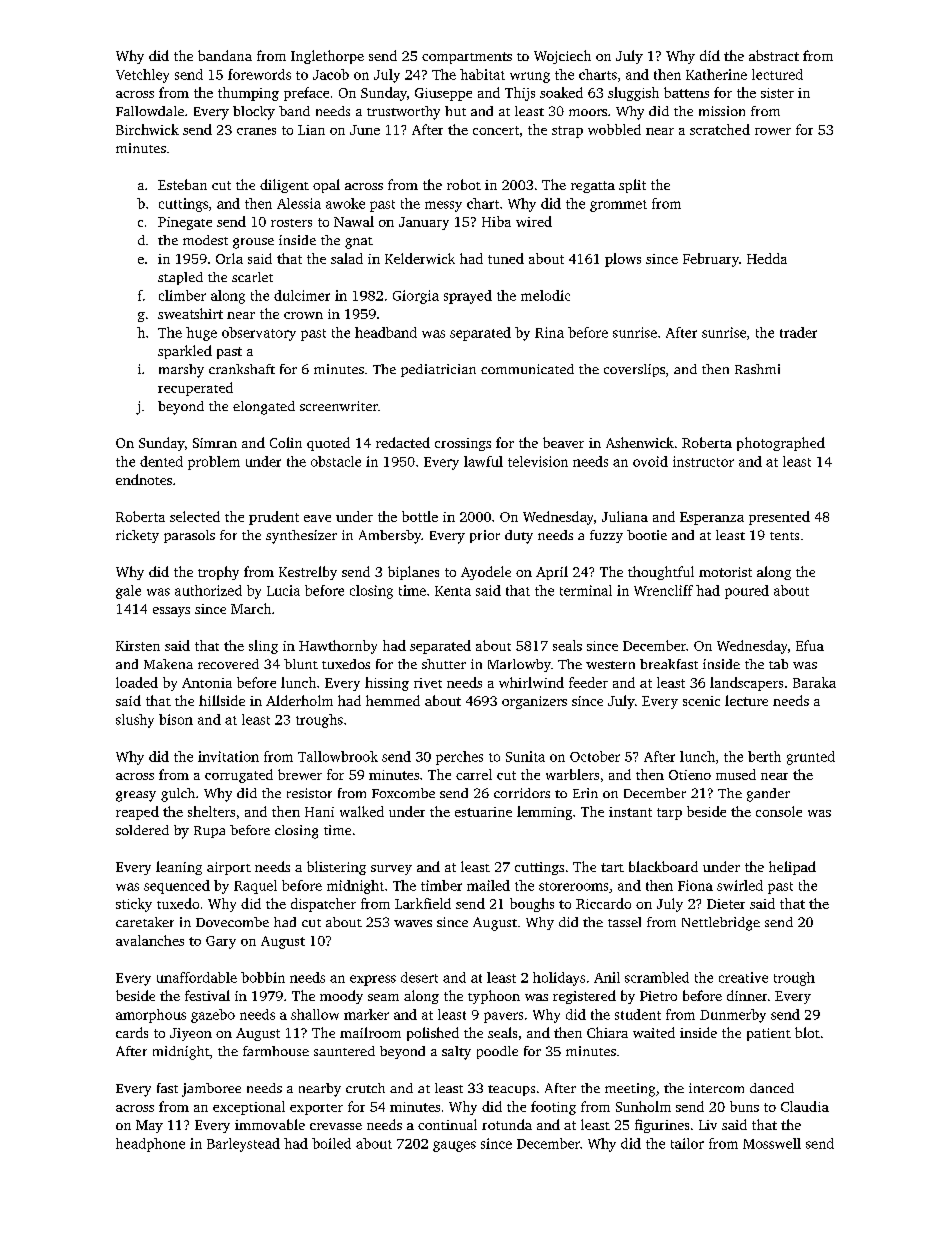 This screenshot has width=952, height=1233. Describe the element at coordinates (520, 94) in the screenshot. I see `Thijs` at that location.
